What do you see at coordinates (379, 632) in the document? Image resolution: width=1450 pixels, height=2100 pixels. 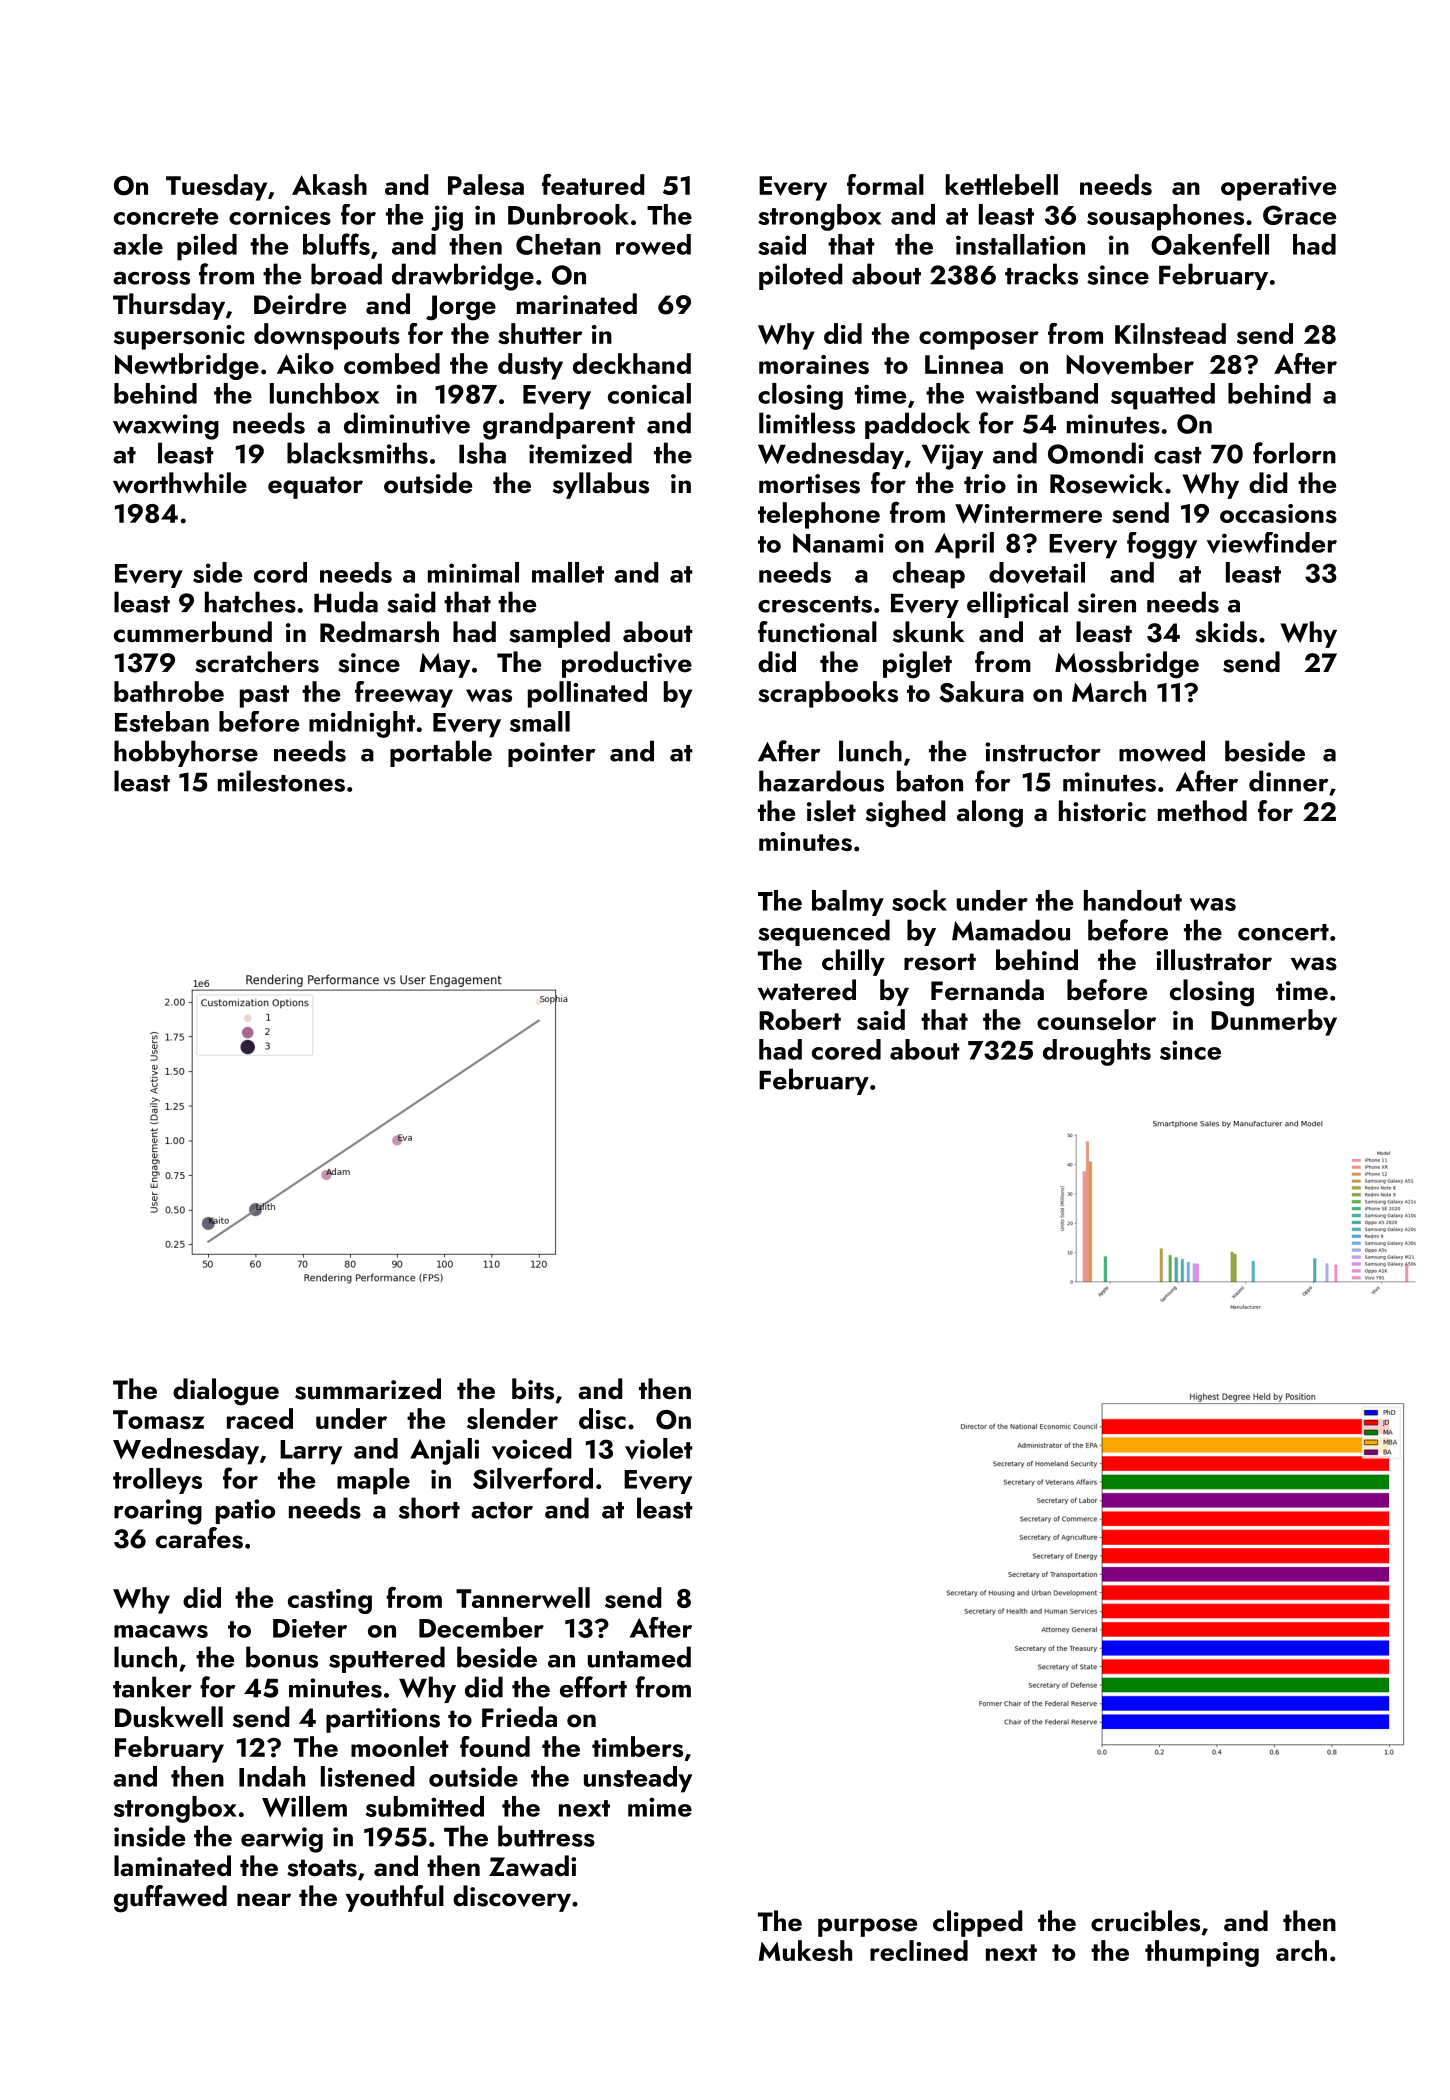 I see `Redmarsh` at bounding box center [379, 632].
